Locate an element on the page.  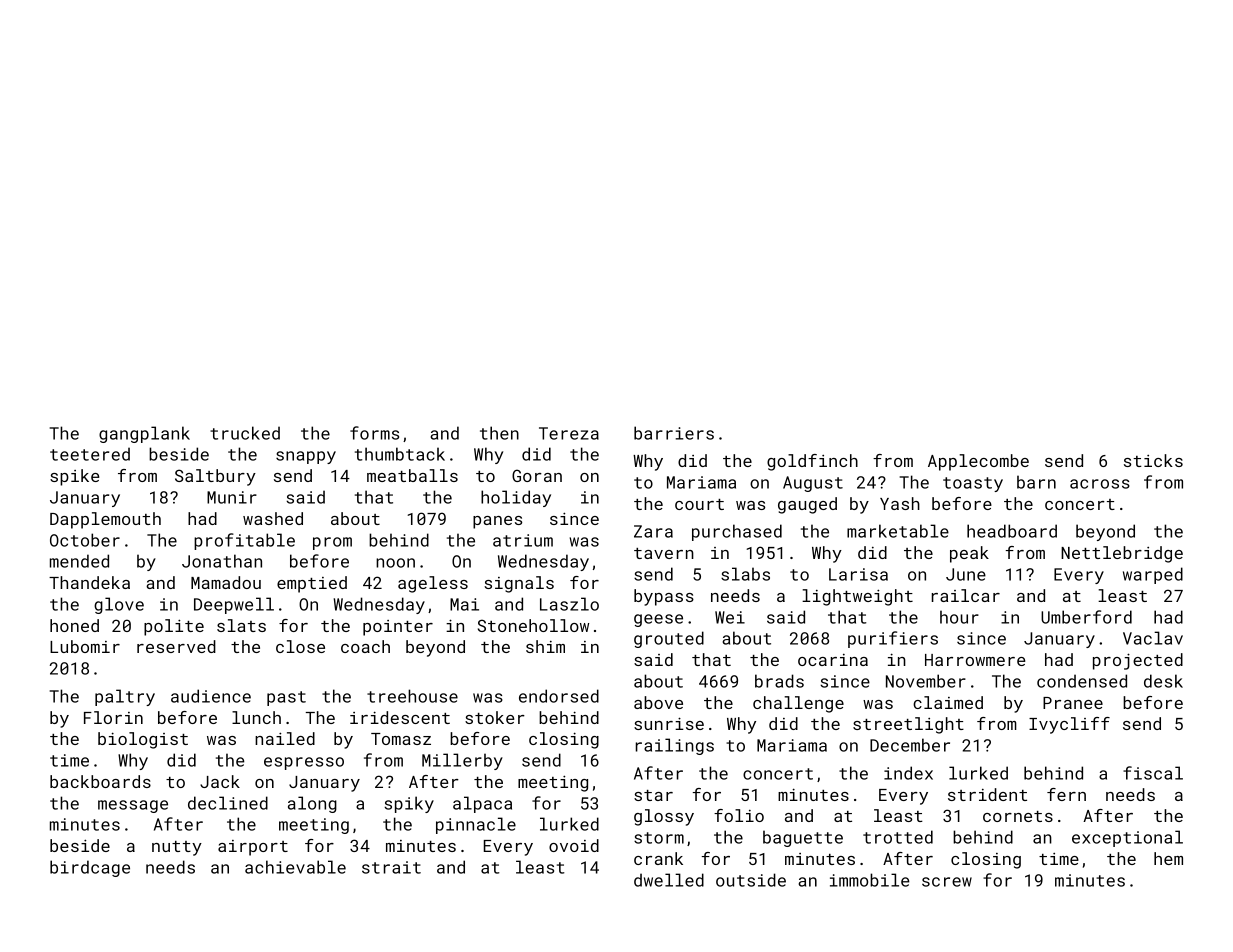
Millerby is located at coordinates (462, 761).
